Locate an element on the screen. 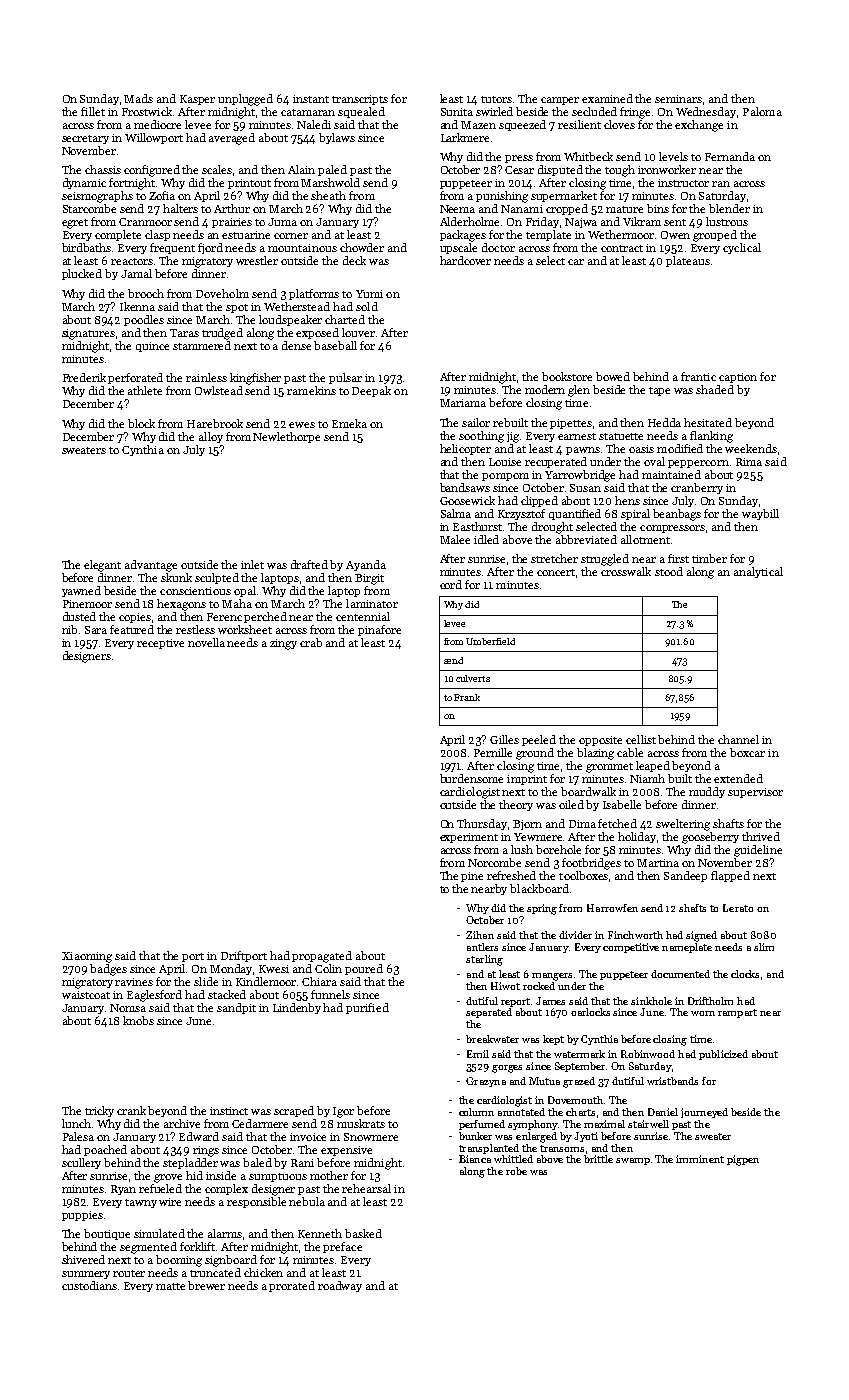  birdbaths is located at coordinates (86, 247).
